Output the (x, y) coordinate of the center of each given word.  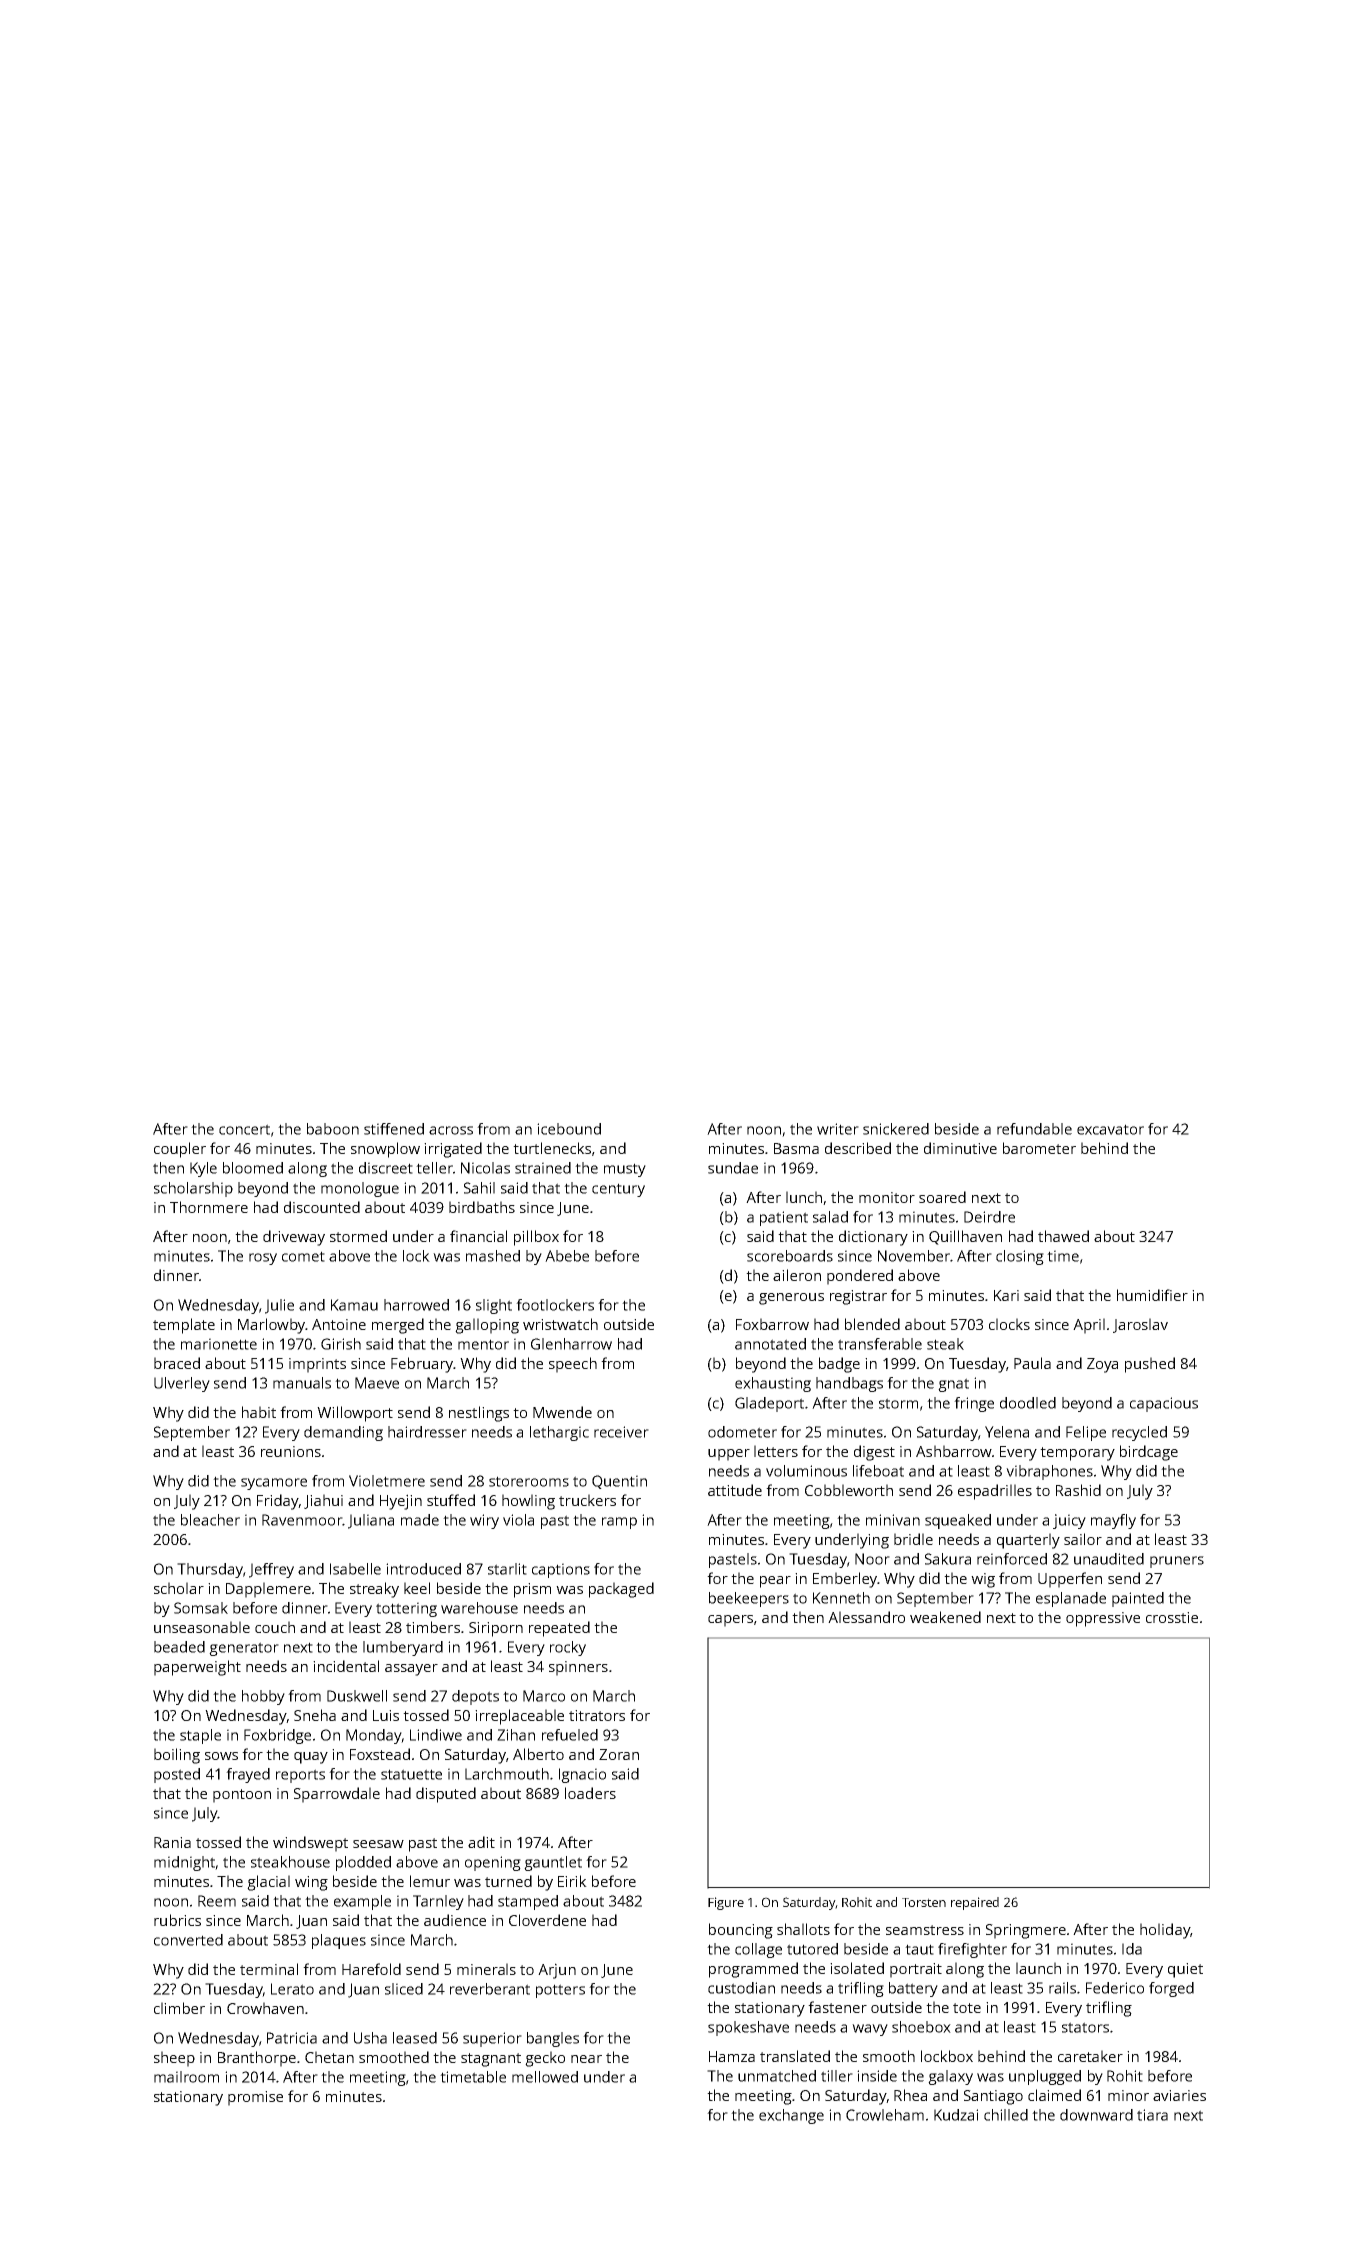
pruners (1177, 1562)
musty (625, 1170)
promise (255, 2098)
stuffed (451, 1500)
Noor (872, 1559)
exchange (791, 2116)
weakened (945, 1617)
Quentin (619, 1482)
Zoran (619, 1754)
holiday (1165, 1931)
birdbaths (482, 1207)
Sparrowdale (337, 1795)
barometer (1039, 1148)
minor (1128, 2095)
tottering (406, 1609)
